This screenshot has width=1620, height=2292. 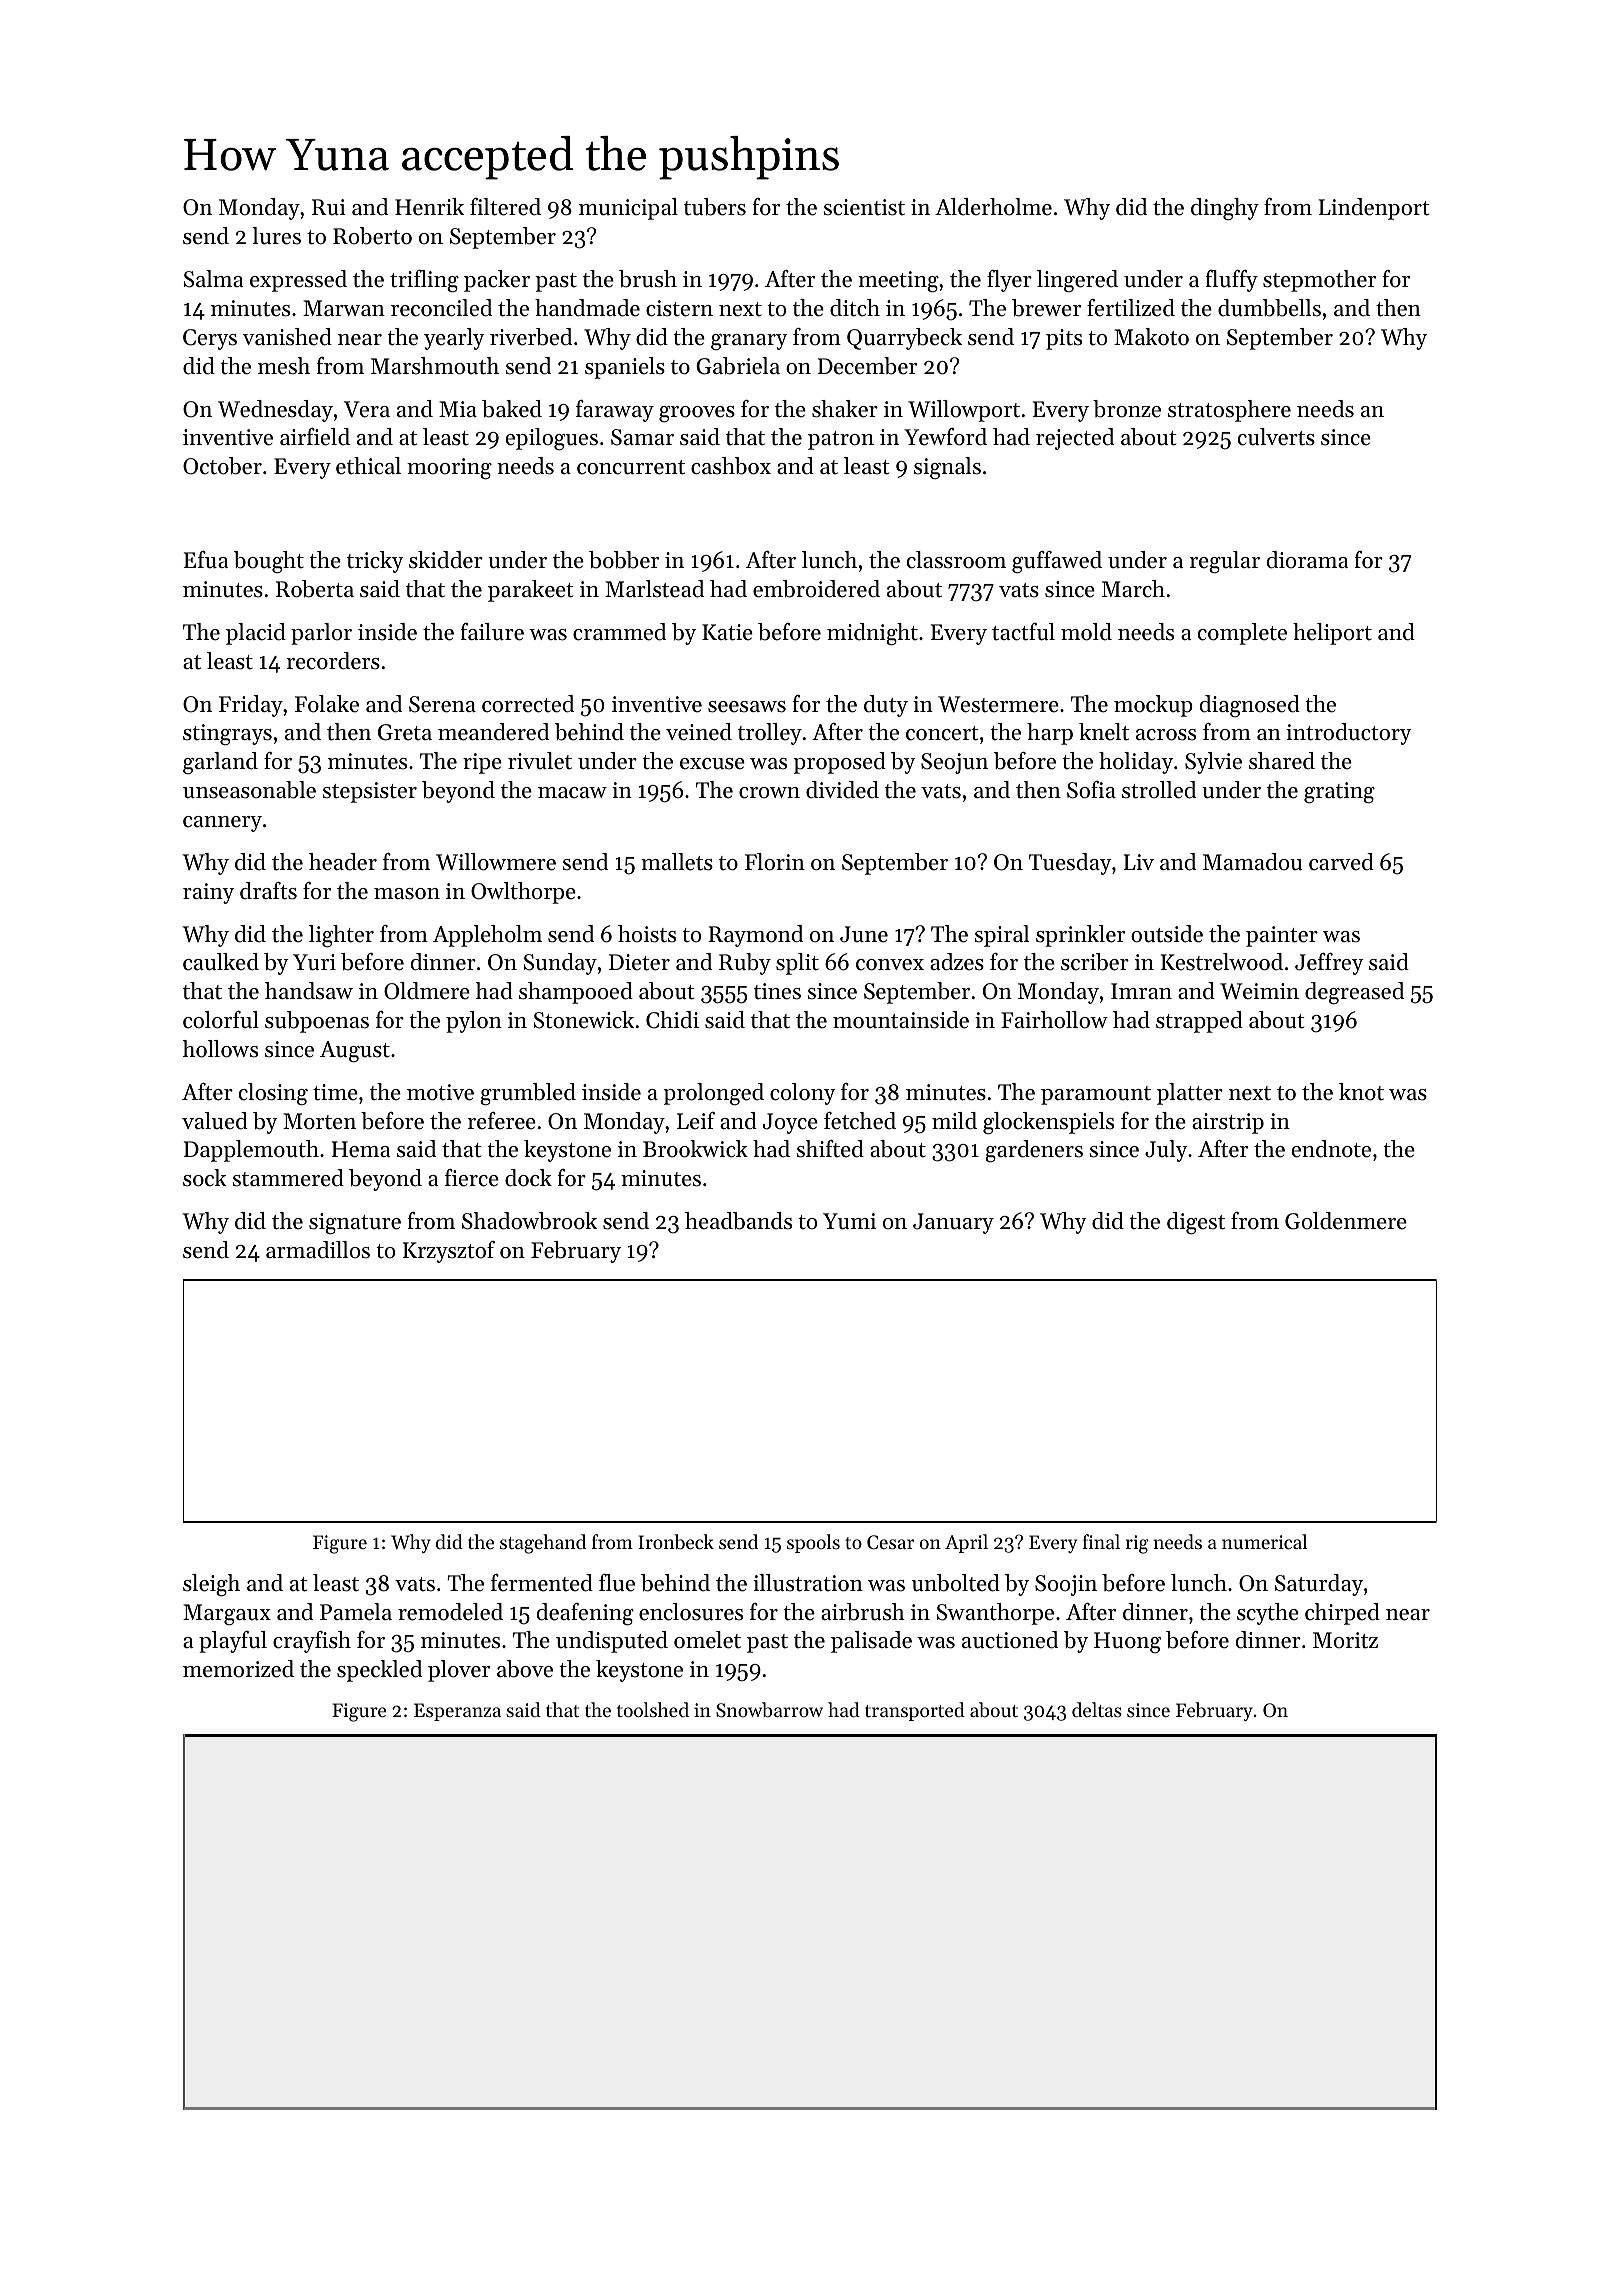 What do you see at coordinates (368, 466) in the screenshot?
I see `ethical` at bounding box center [368, 466].
